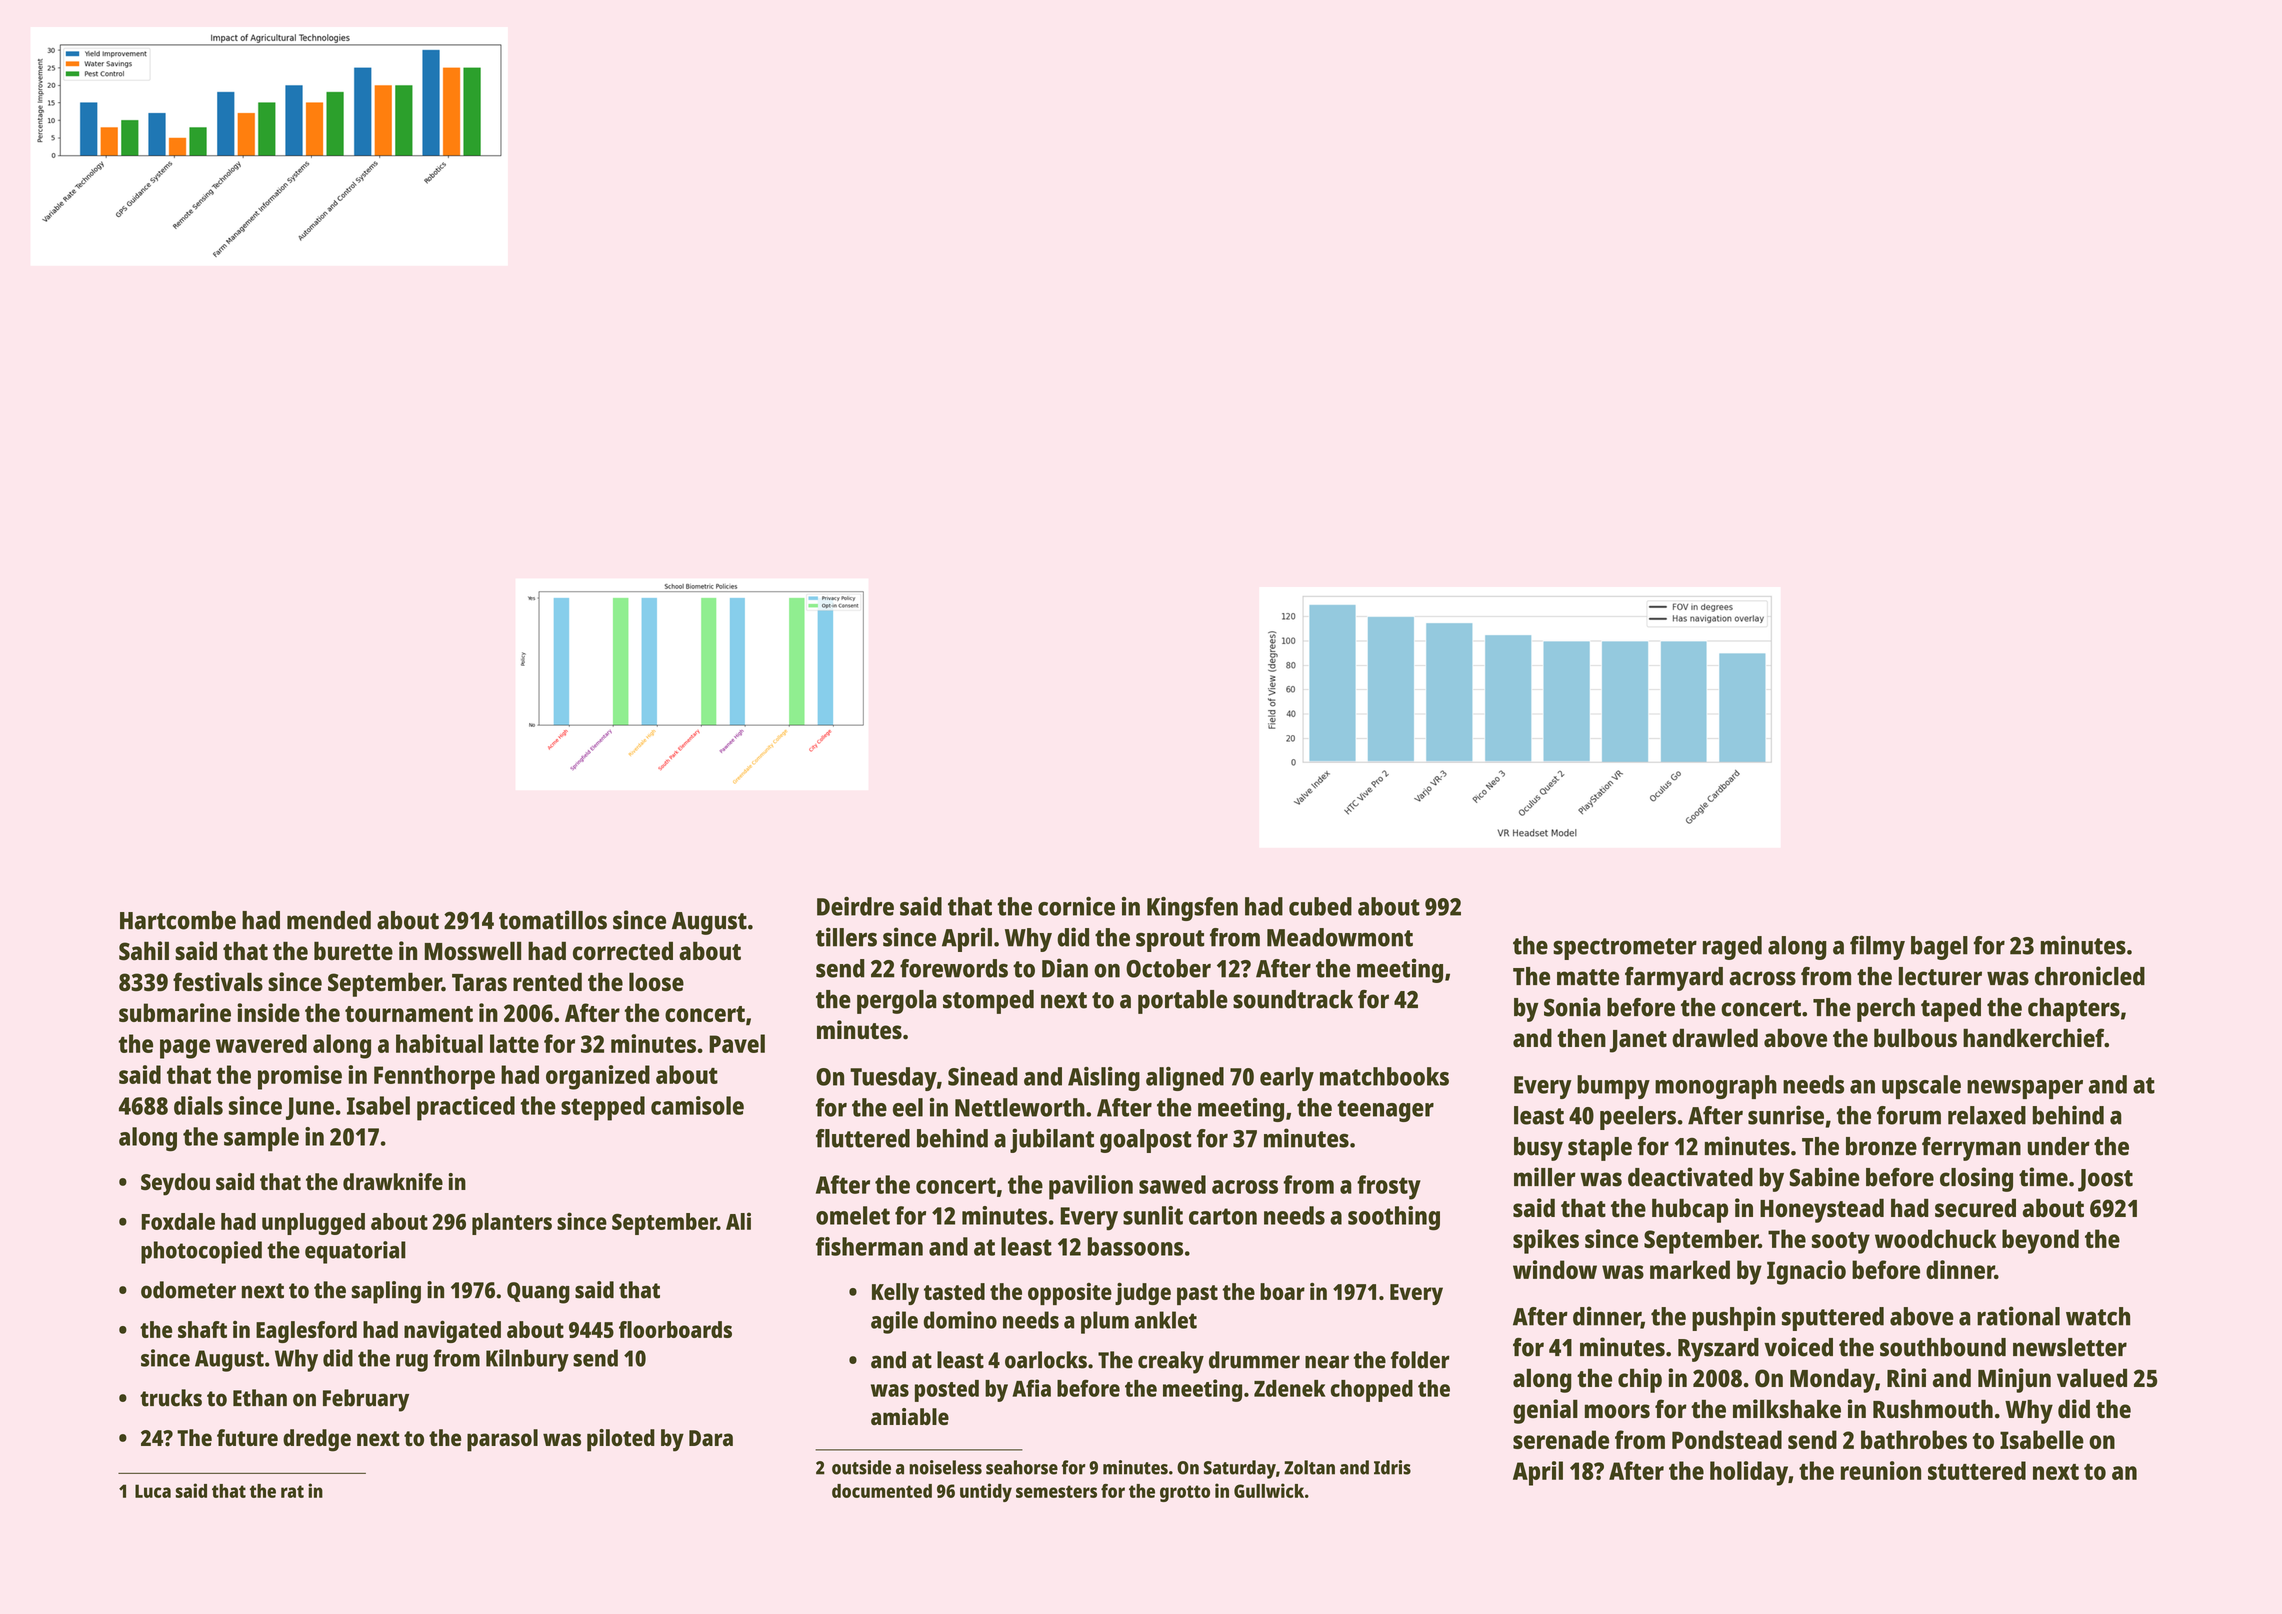  Describe the element at coordinates (268, 1012) in the page. I see `inside` at that location.
